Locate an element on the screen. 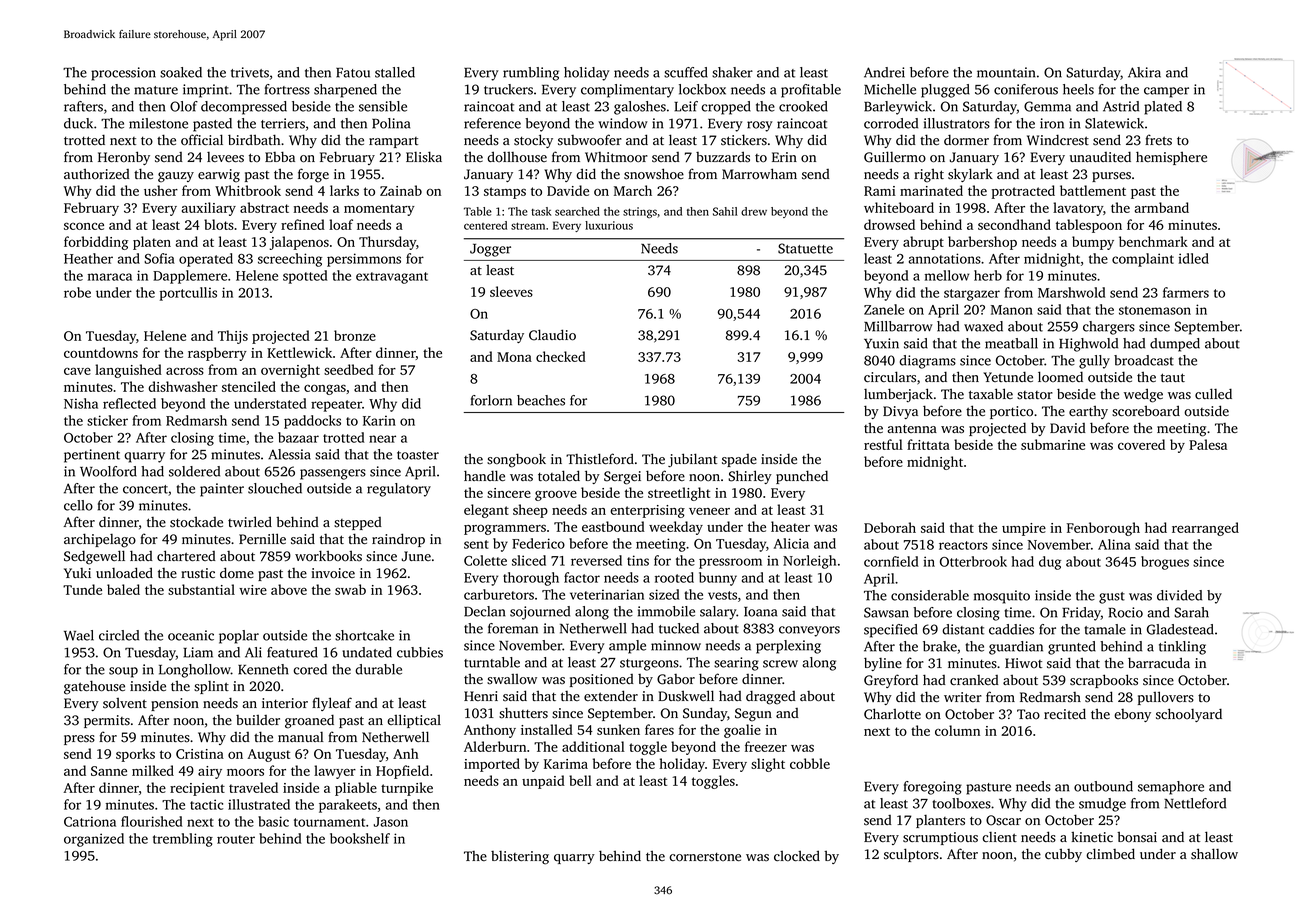 This screenshot has height=924, width=1308. clocked is located at coordinates (797, 856).
